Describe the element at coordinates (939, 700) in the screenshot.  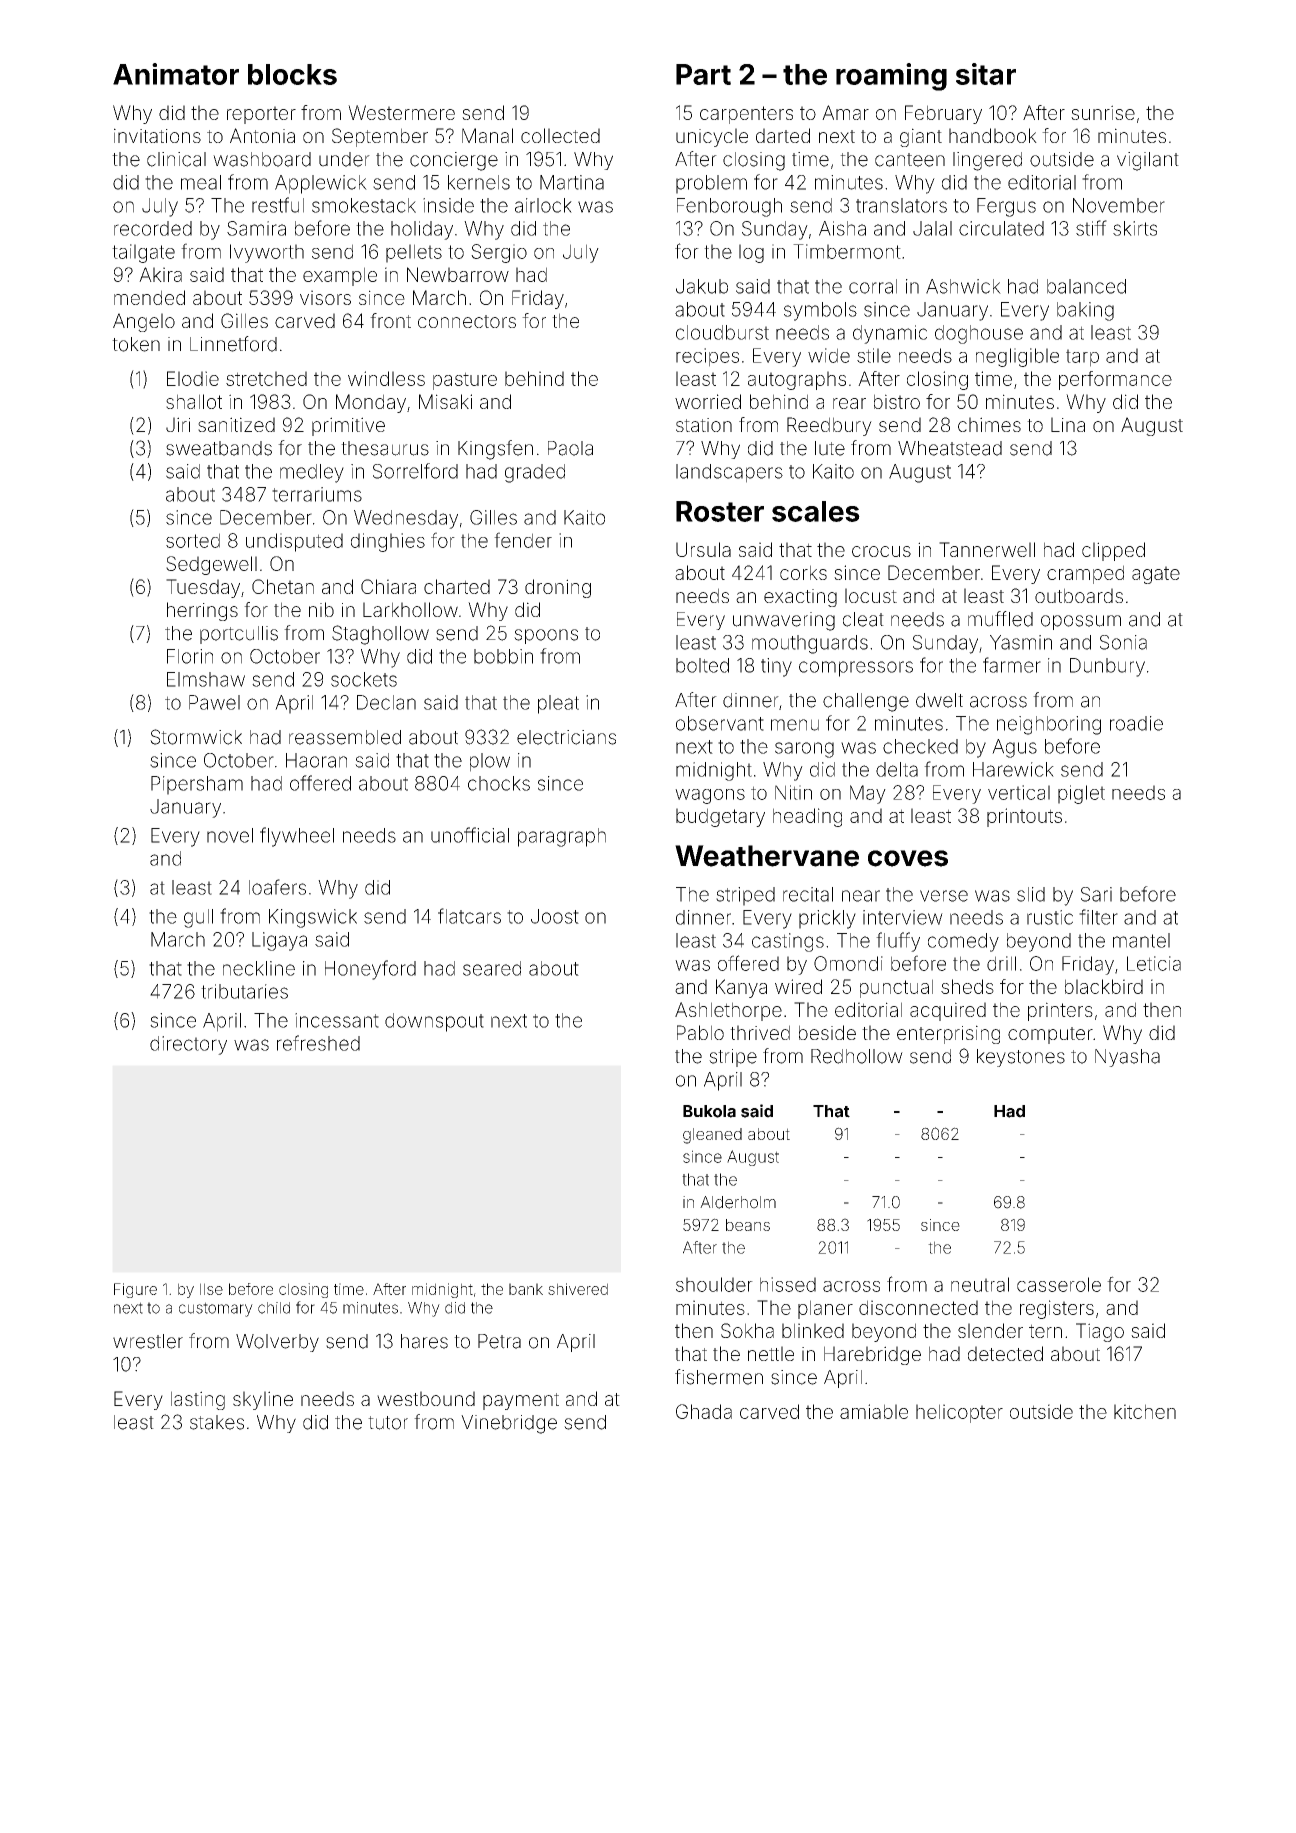
I see `dwelt` at that location.
